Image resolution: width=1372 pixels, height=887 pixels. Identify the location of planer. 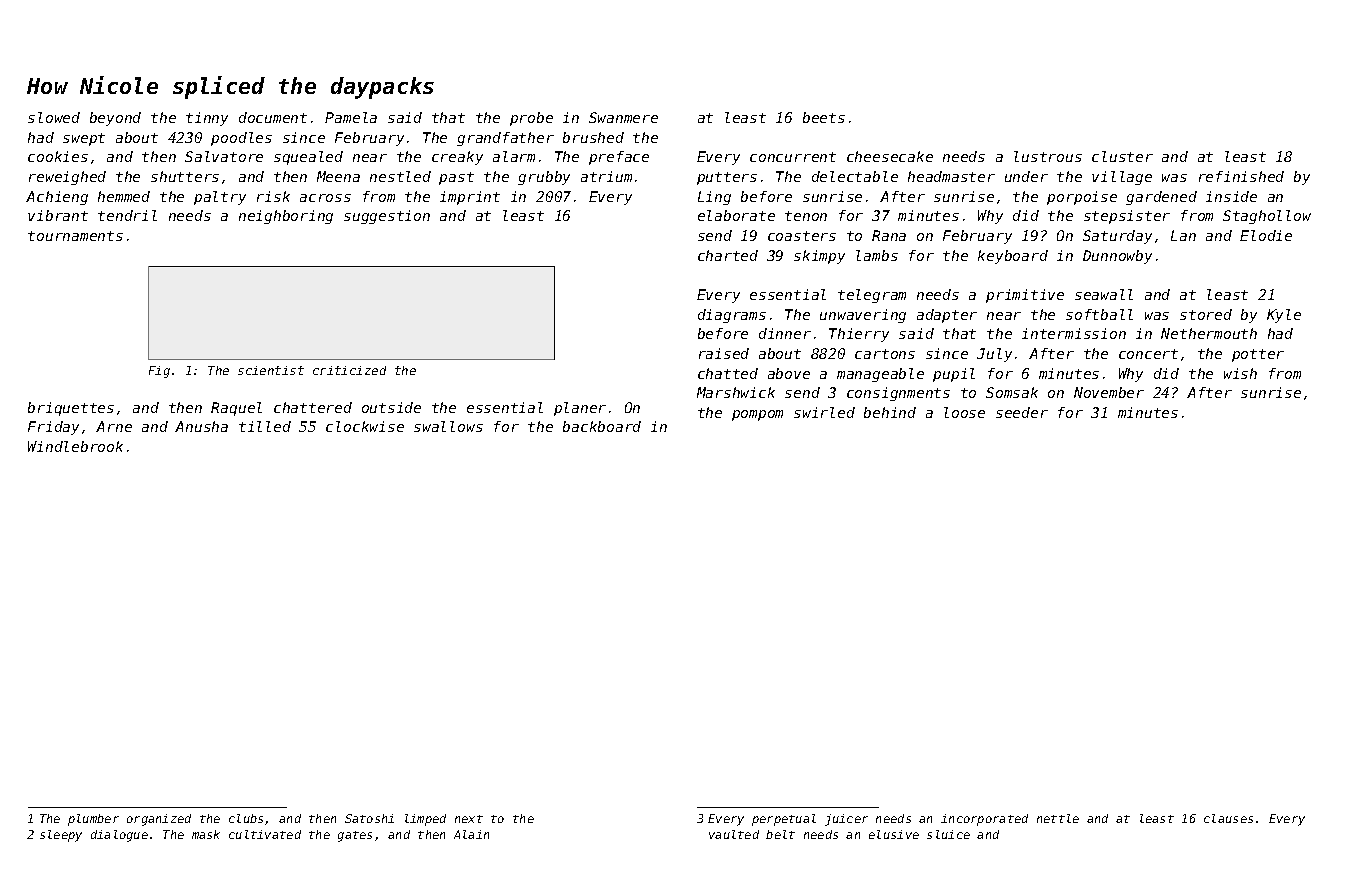
(580, 409).
